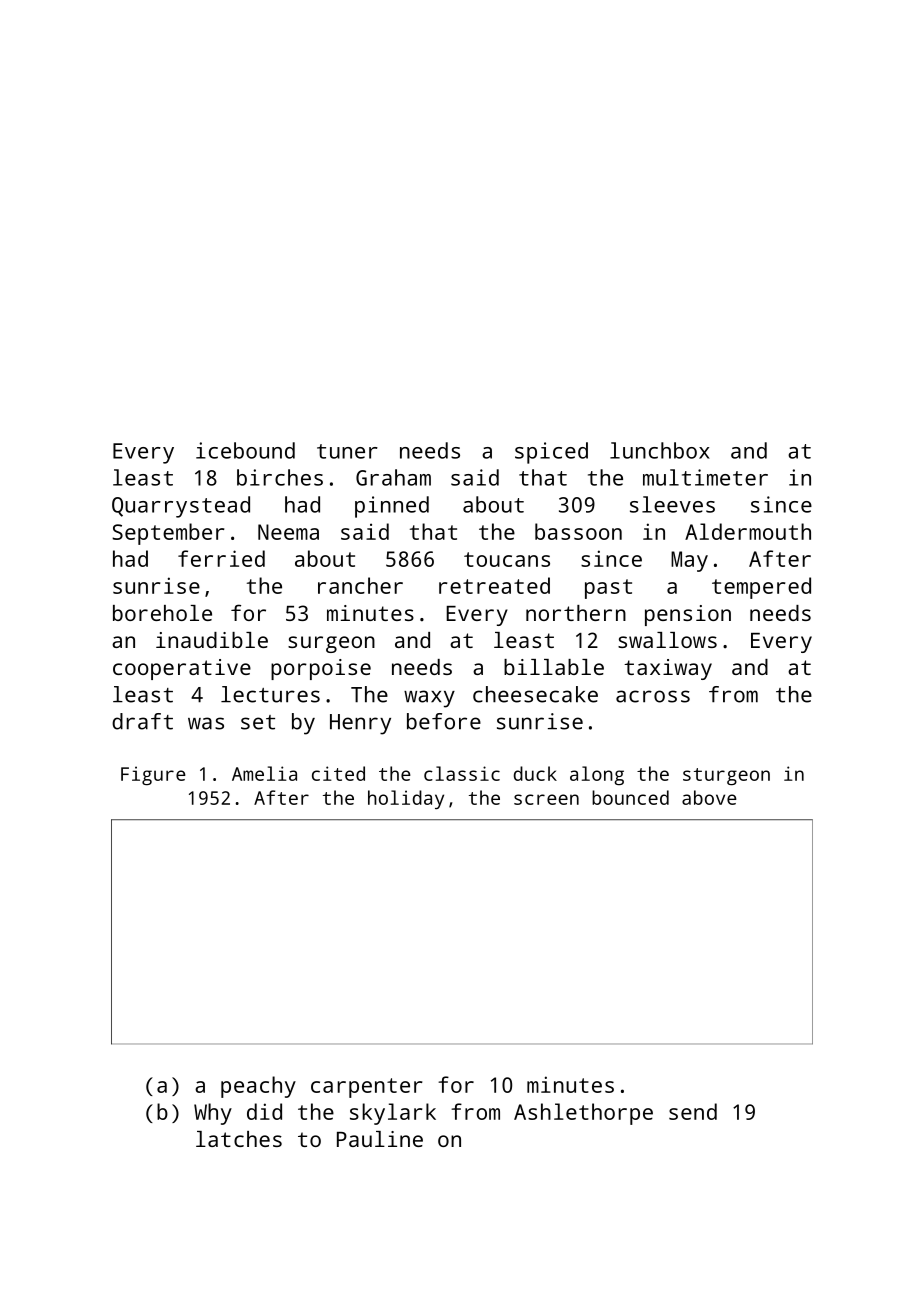  I want to click on carpenter, so click(366, 1088).
